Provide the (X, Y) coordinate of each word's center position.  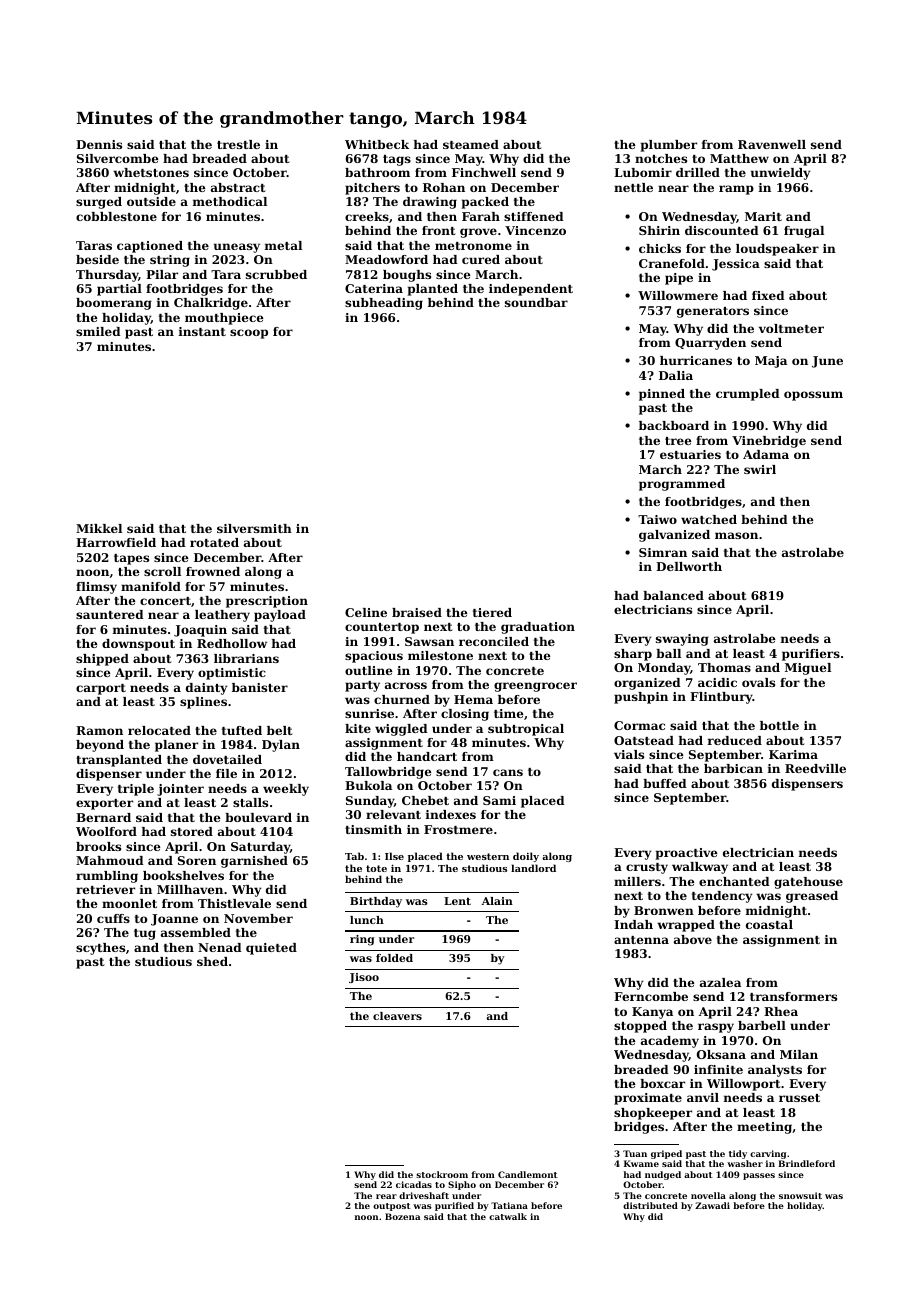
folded (394, 958)
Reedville (815, 768)
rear (386, 1196)
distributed (650, 1205)
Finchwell (484, 172)
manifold (151, 586)
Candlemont (528, 1174)
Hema (473, 699)
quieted (271, 949)
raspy (716, 1028)
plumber (669, 146)
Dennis (99, 144)
